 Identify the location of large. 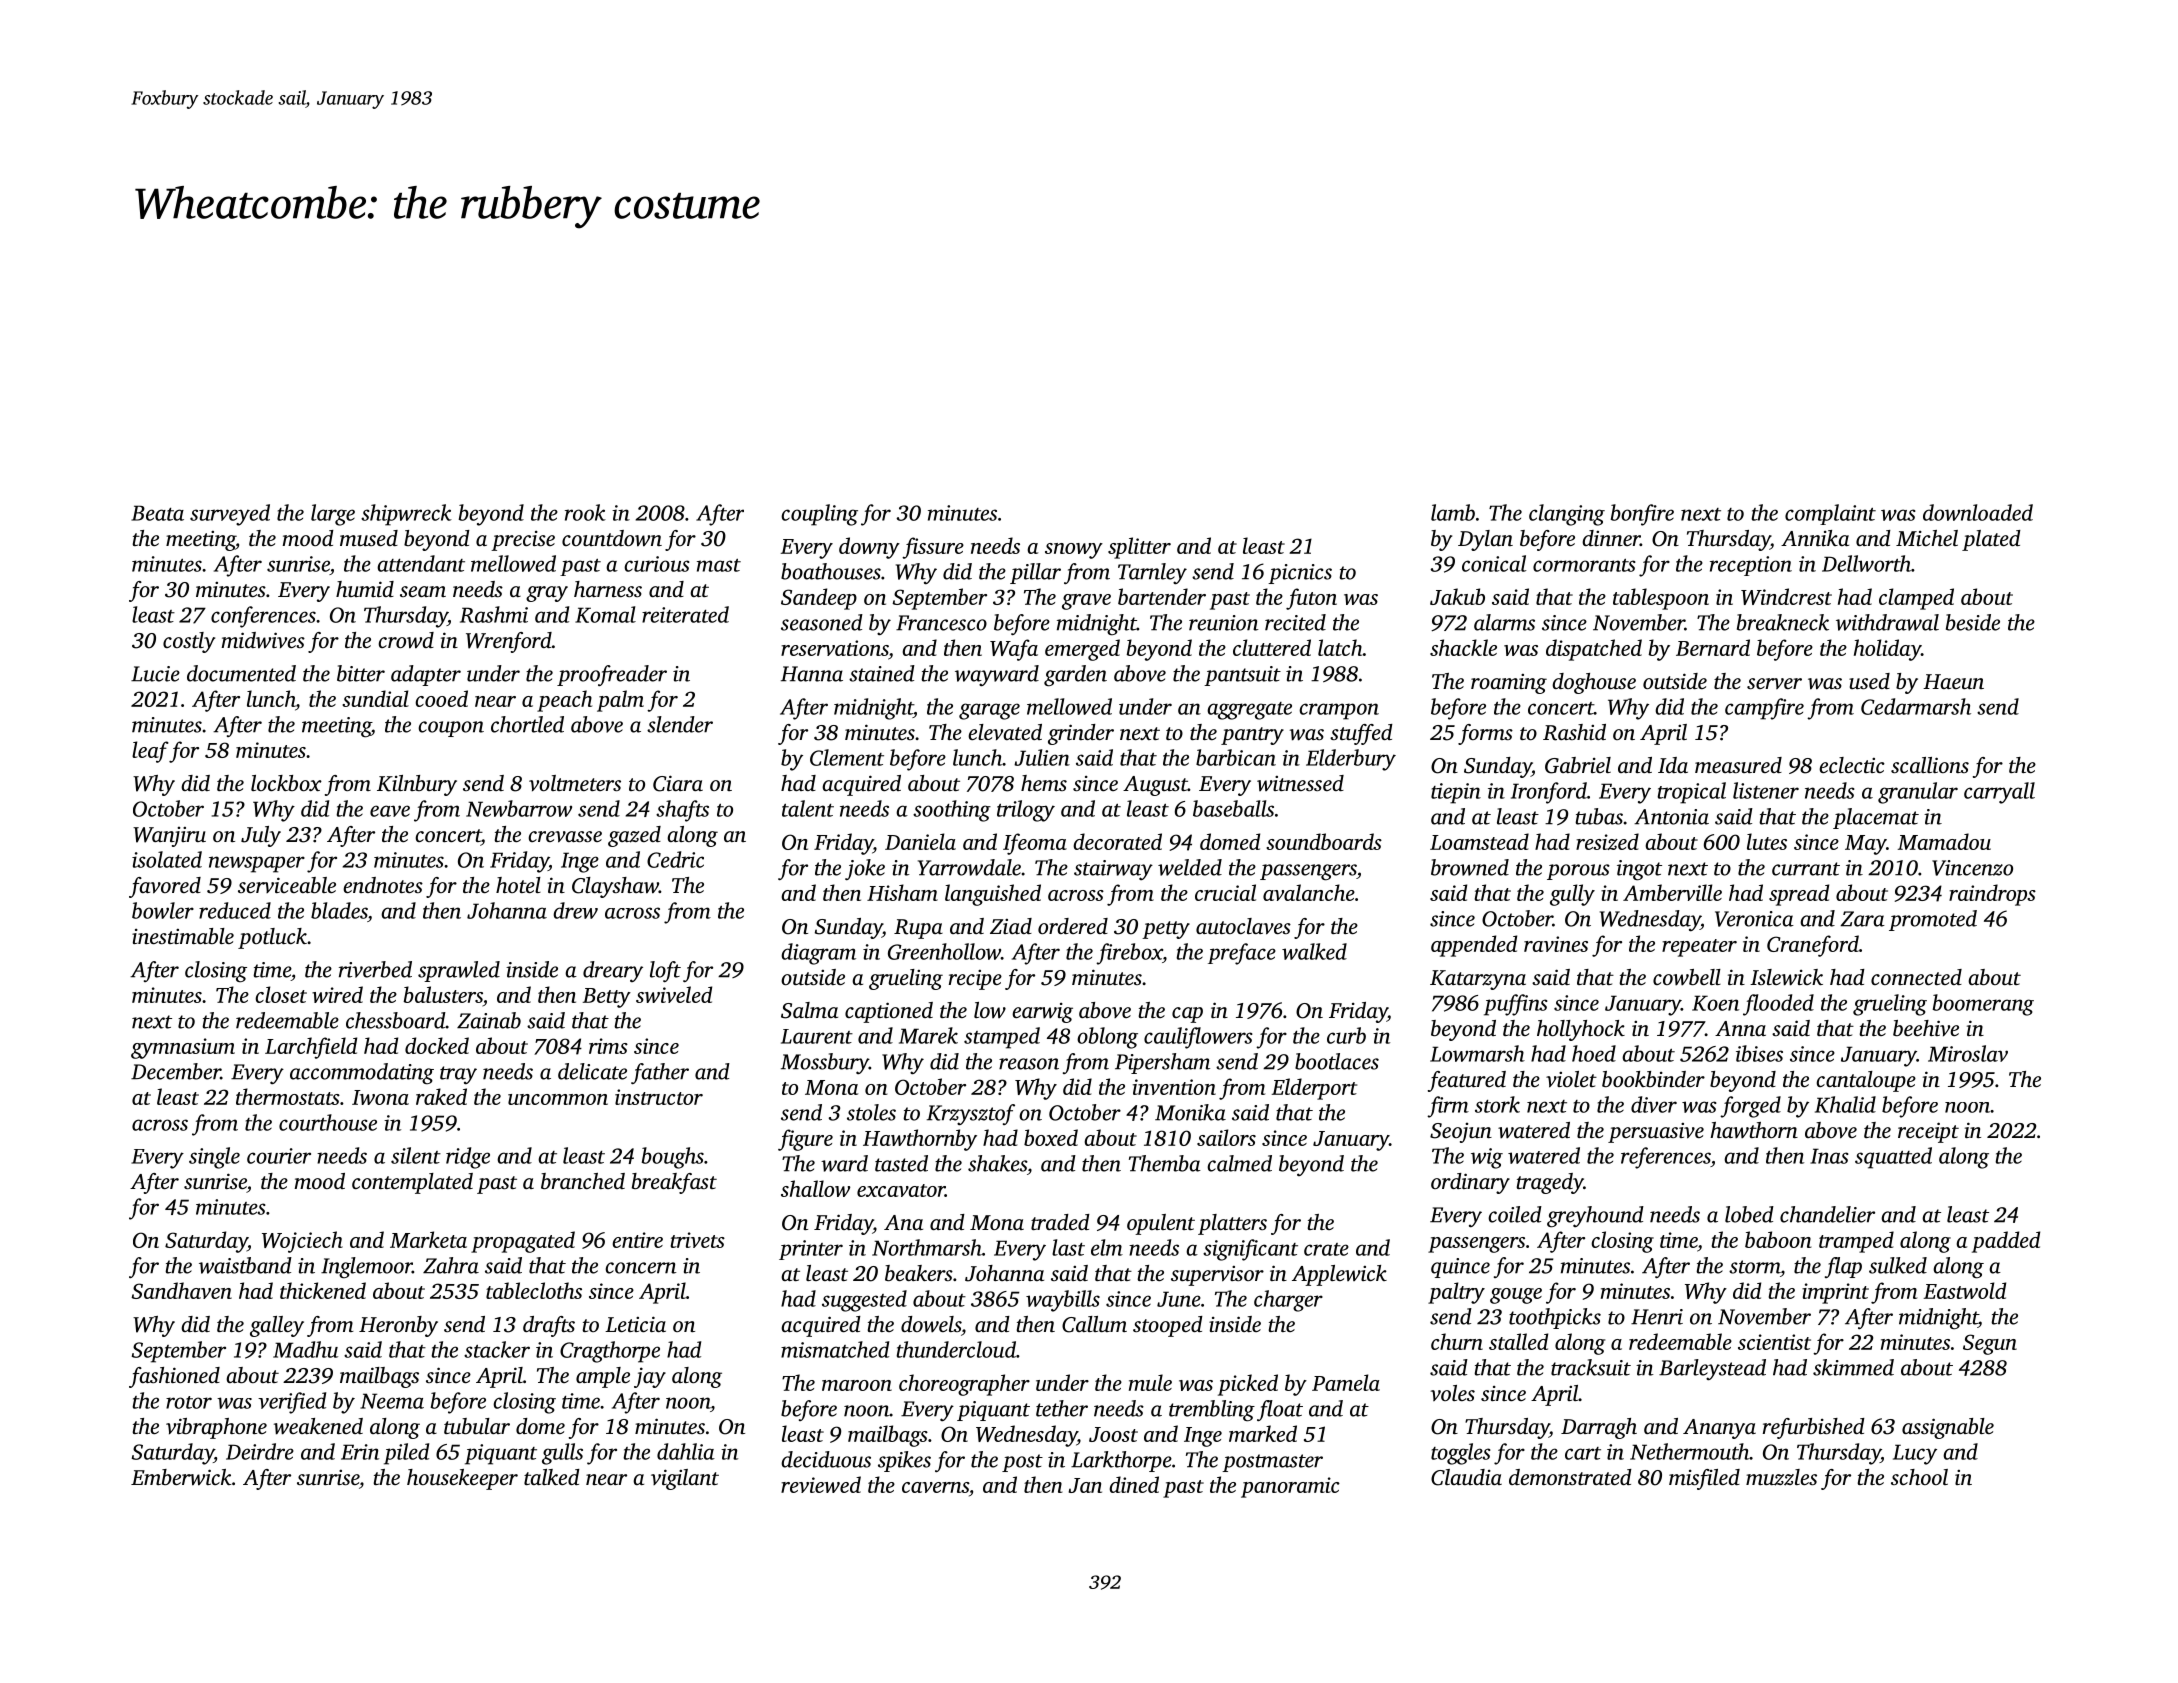
(333, 515).
